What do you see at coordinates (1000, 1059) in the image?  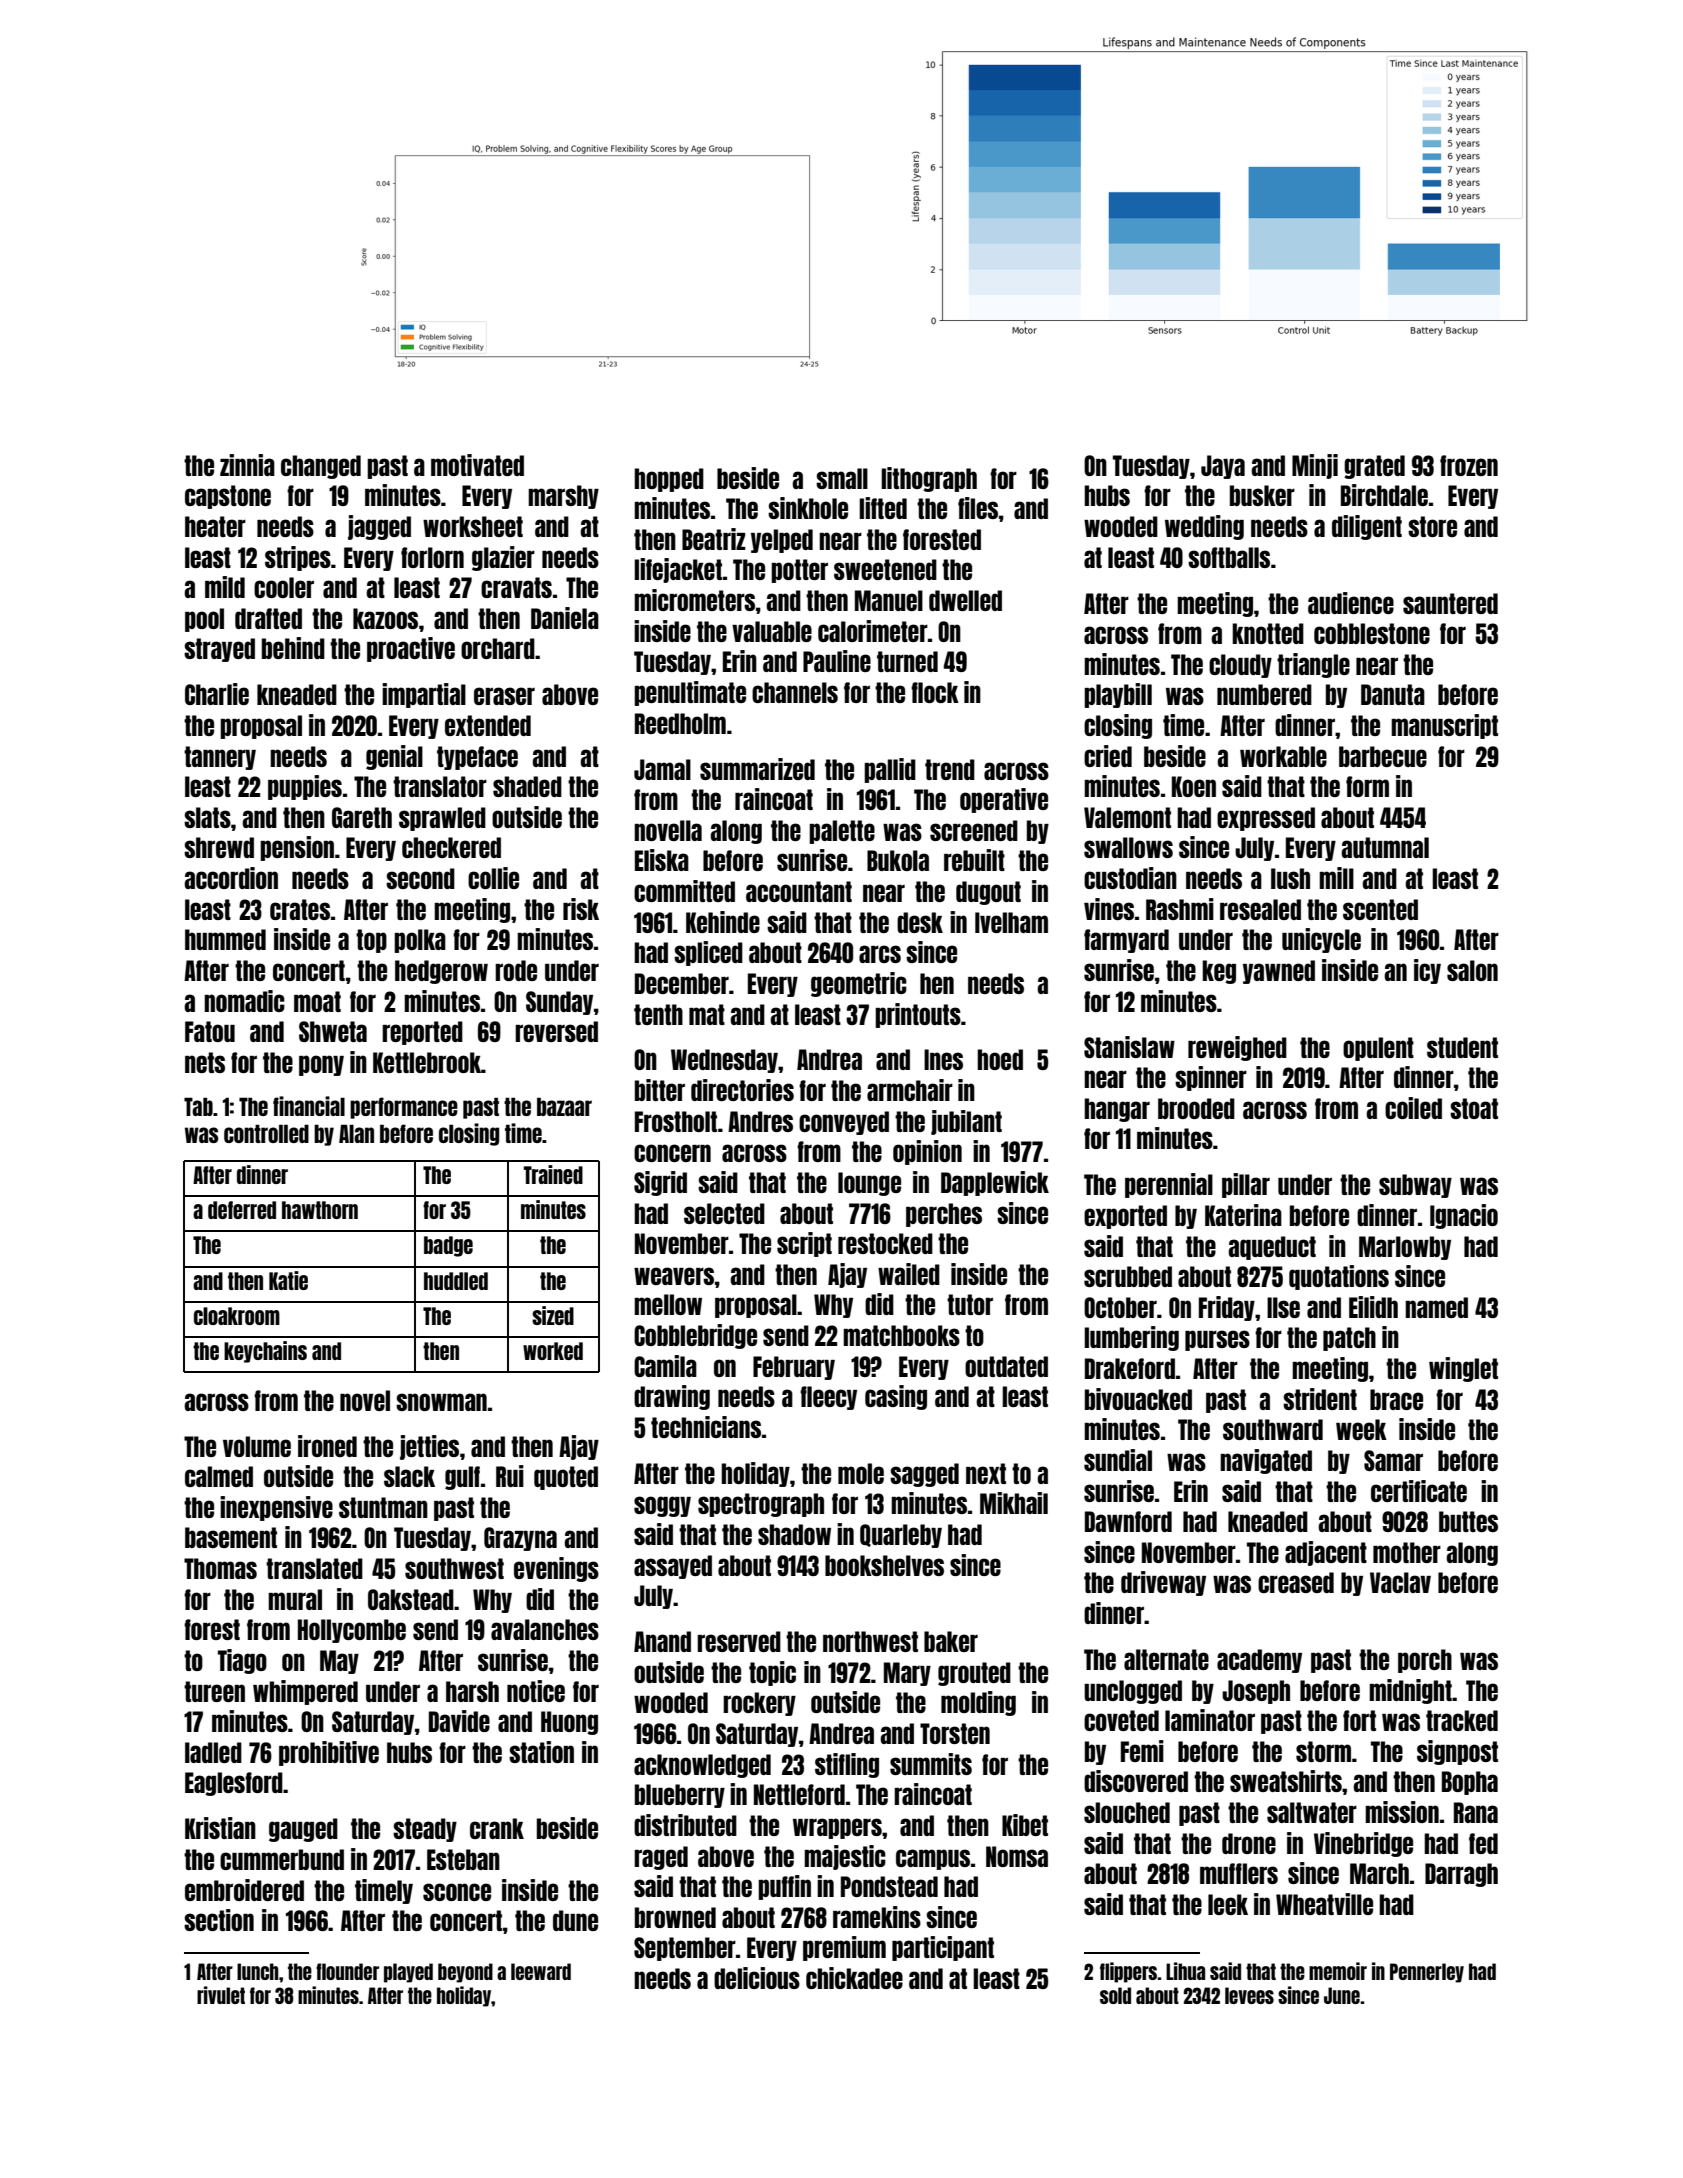 I see `hoed` at bounding box center [1000, 1059].
